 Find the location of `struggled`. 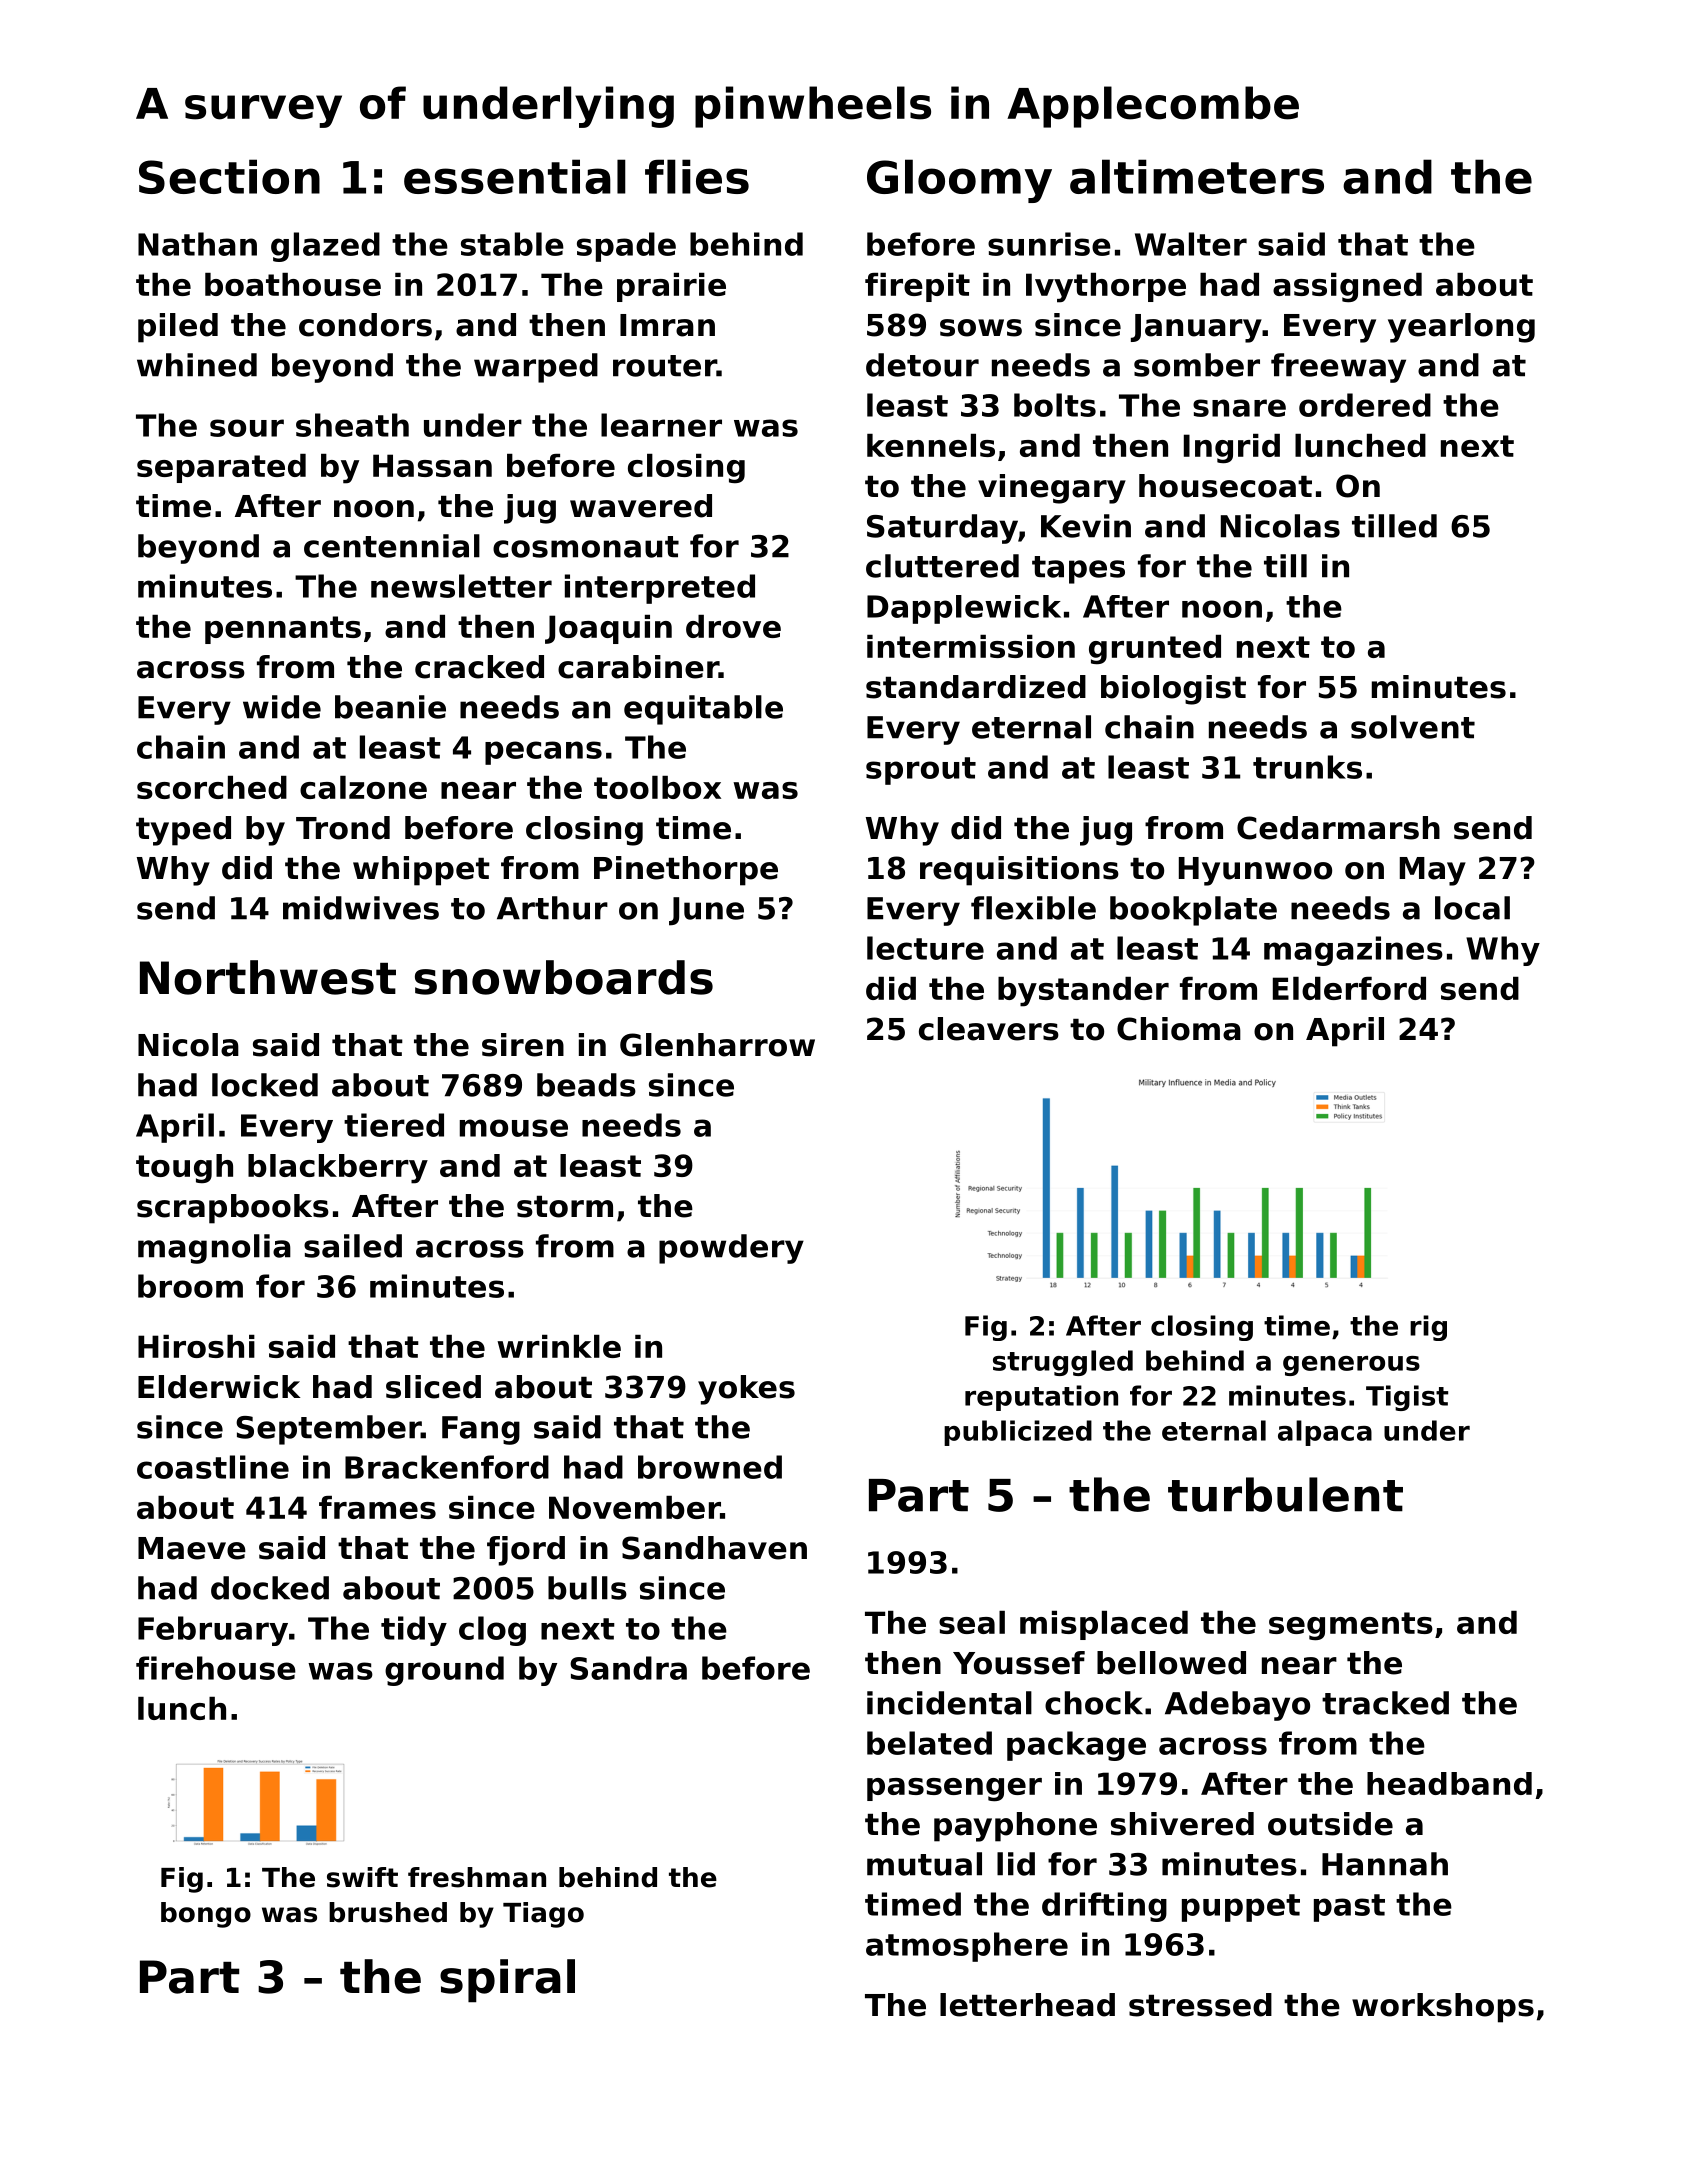

struggled is located at coordinates (1063, 1363).
